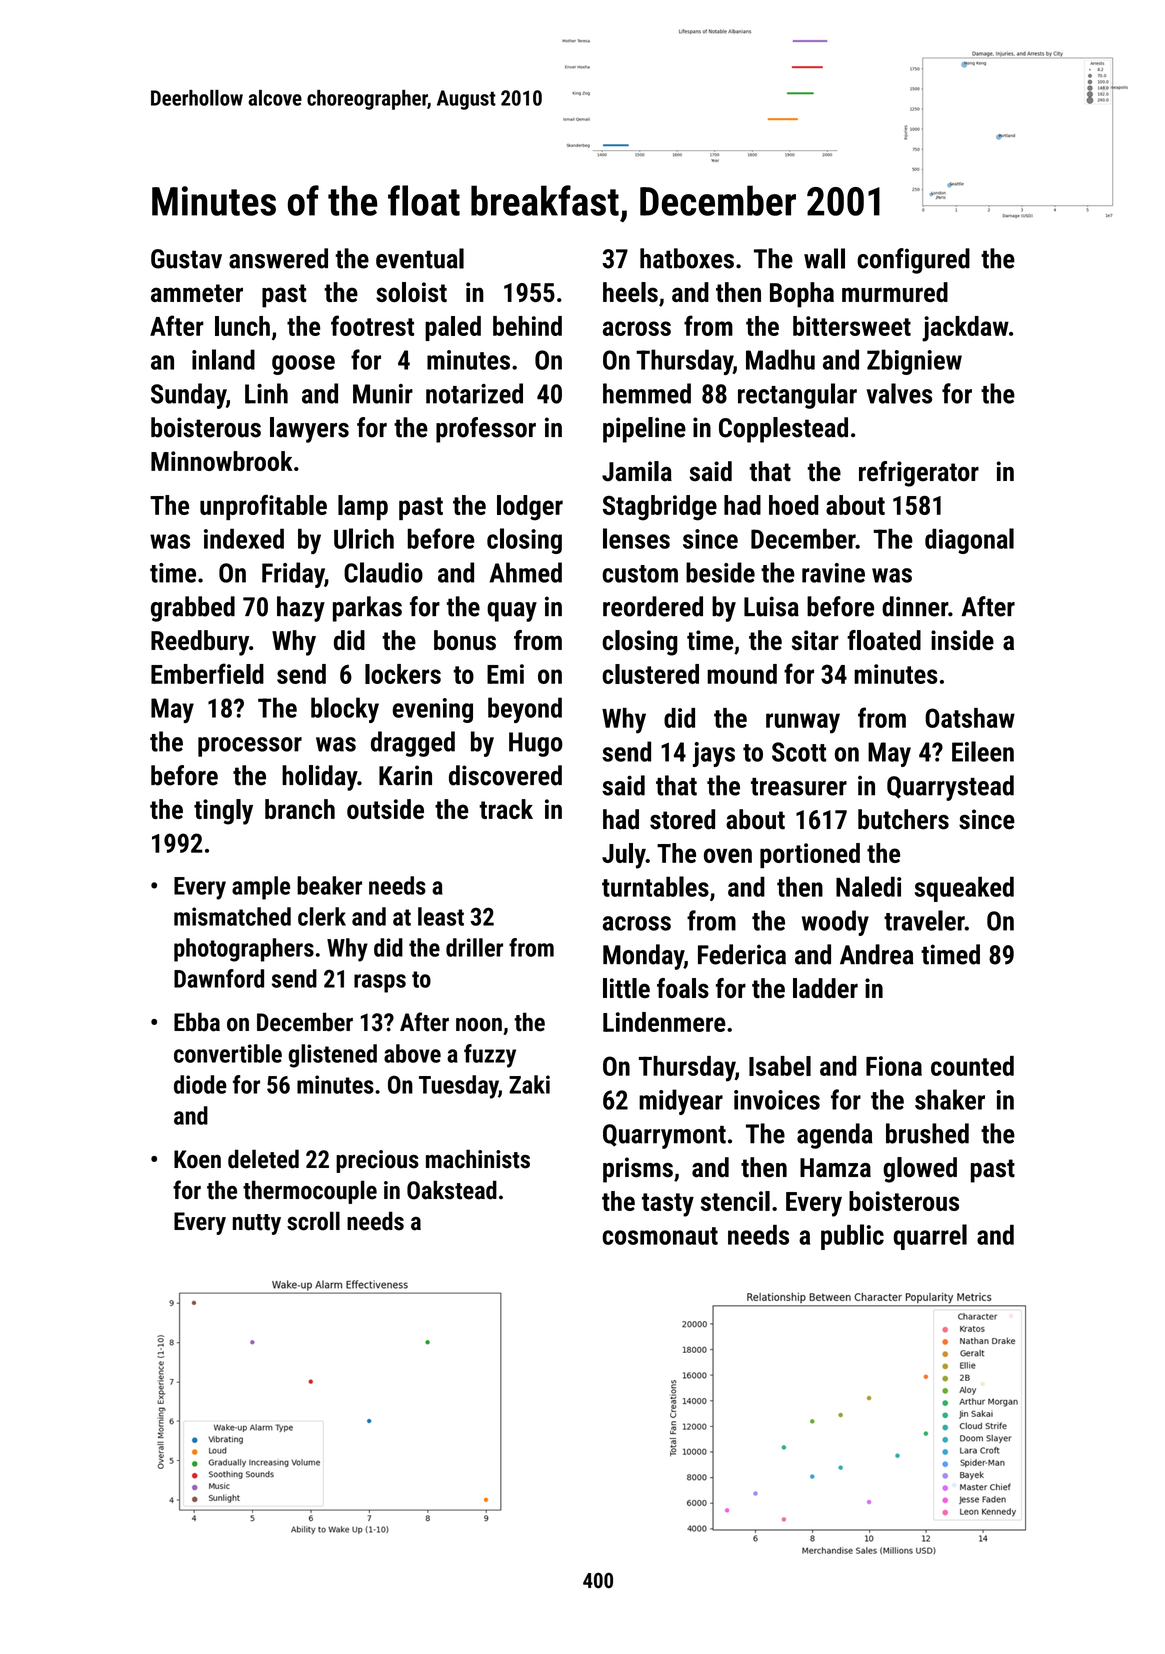 This document has width=1165, height=1654. What do you see at coordinates (333, 1056) in the document?
I see `glistened` at bounding box center [333, 1056].
